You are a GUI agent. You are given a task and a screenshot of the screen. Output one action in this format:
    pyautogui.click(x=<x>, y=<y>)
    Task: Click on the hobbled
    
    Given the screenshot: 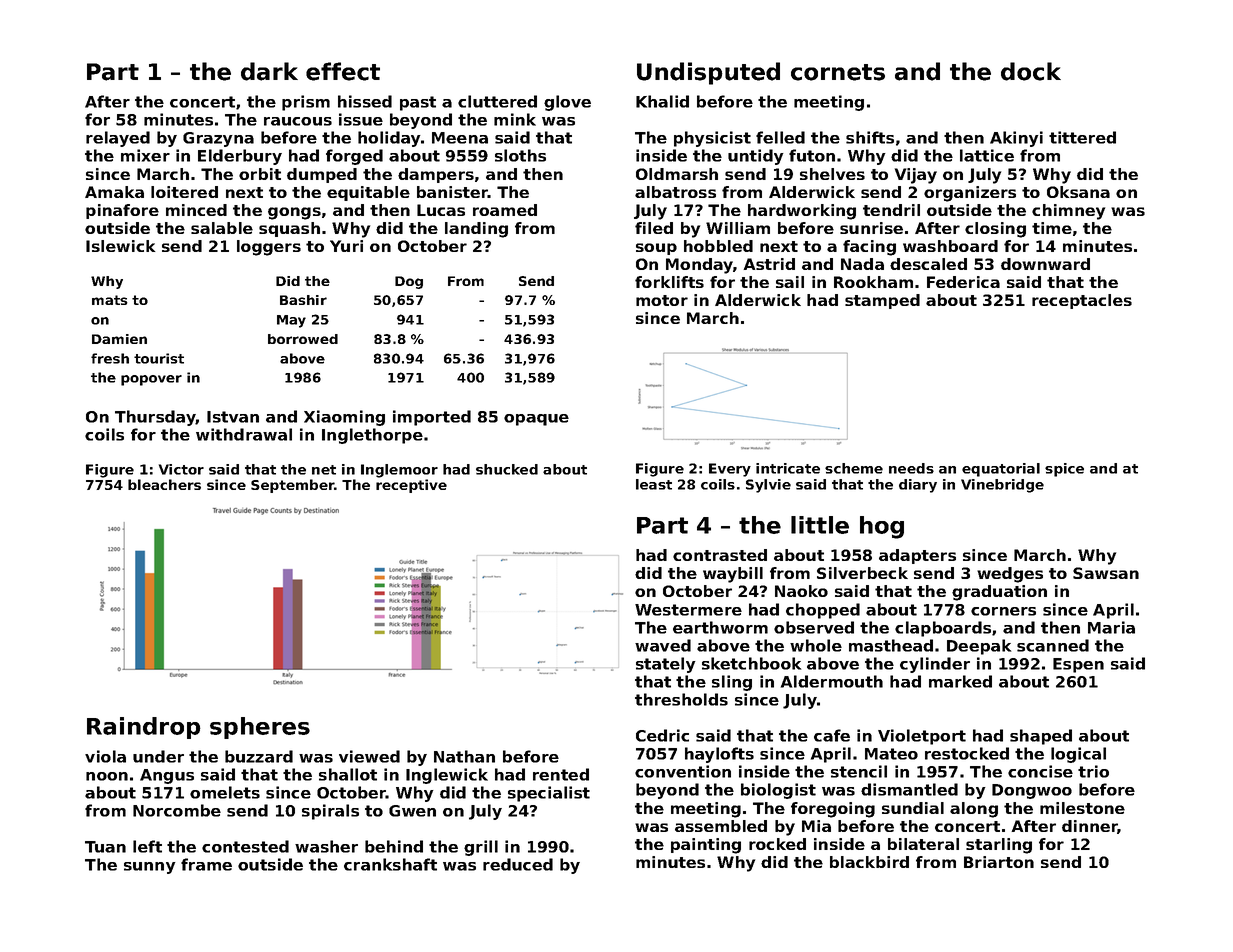 What is the action you would take?
    pyautogui.click(x=718, y=246)
